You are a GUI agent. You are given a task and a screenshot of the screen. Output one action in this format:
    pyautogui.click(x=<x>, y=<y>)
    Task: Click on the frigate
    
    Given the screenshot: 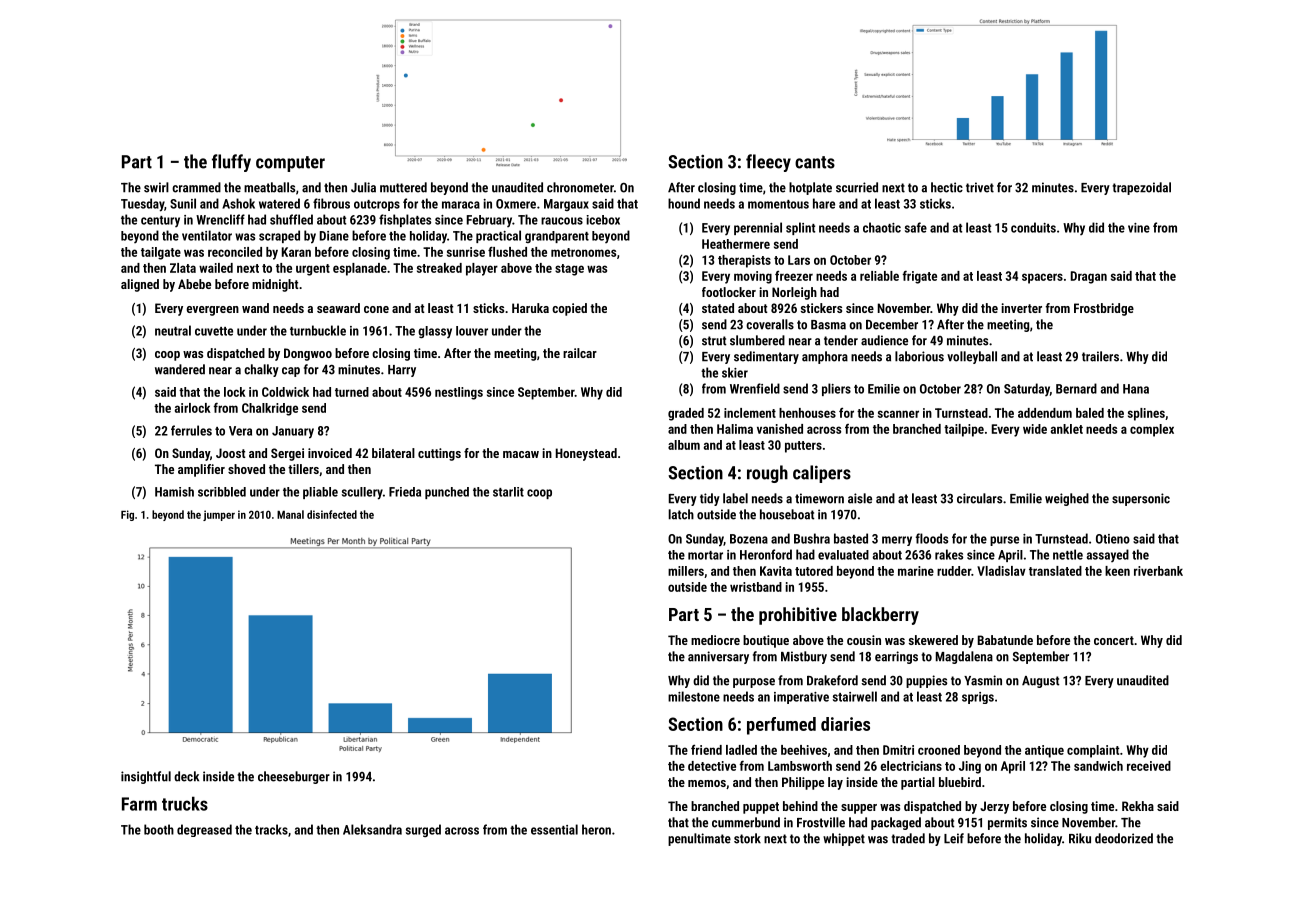 What is the action you would take?
    pyautogui.click(x=919, y=277)
